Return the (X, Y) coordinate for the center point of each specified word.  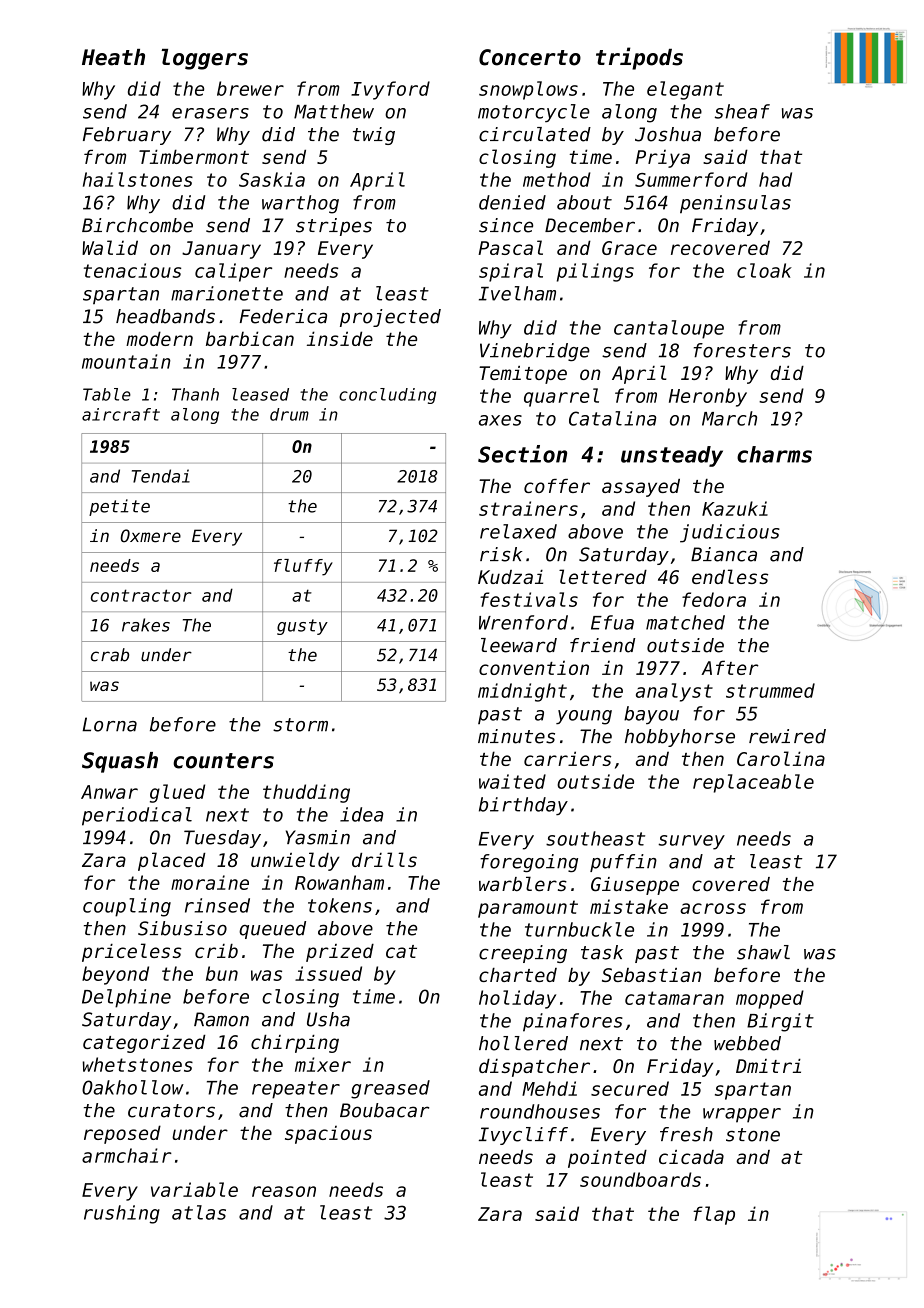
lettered (603, 576)
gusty (302, 627)
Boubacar (384, 1110)
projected (390, 318)
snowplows (528, 90)
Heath (113, 57)
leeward (519, 645)
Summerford (691, 179)
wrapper (742, 1115)
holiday (517, 999)
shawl (763, 952)
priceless (132, 952)
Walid (110, 247)
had (775, 179)
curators (171, 1111)
